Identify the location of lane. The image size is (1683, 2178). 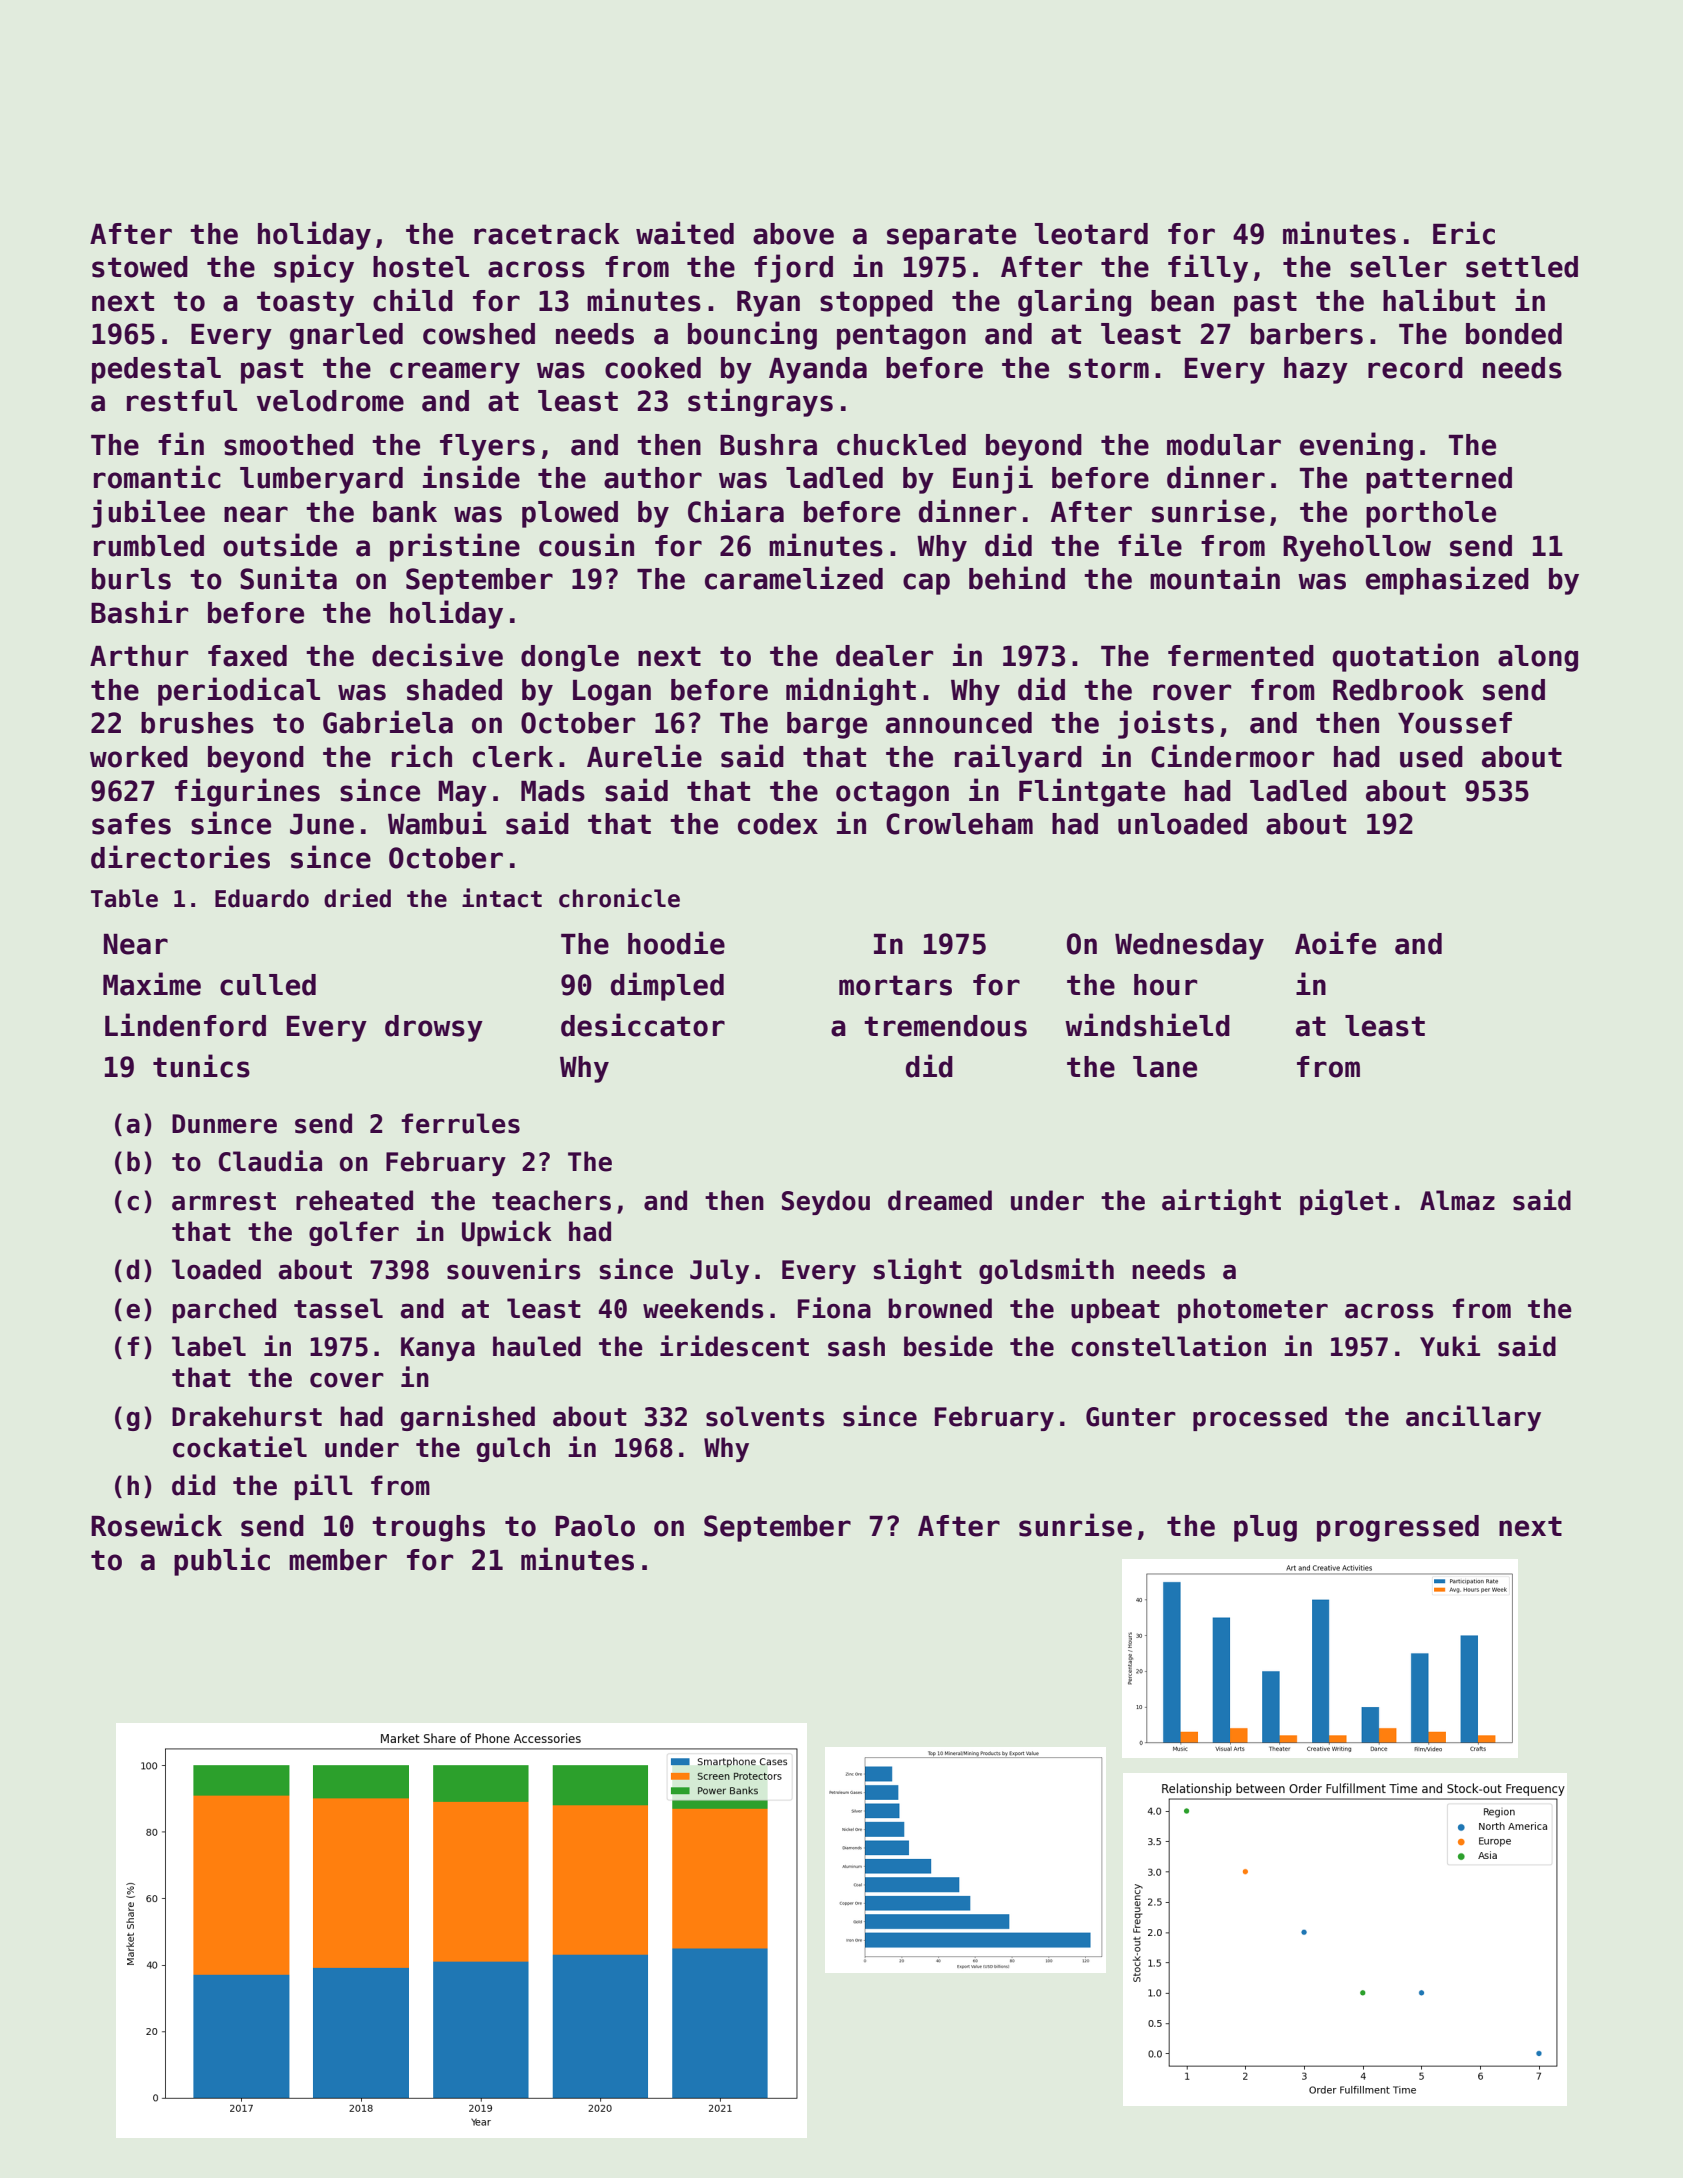
(1165, 1067).
